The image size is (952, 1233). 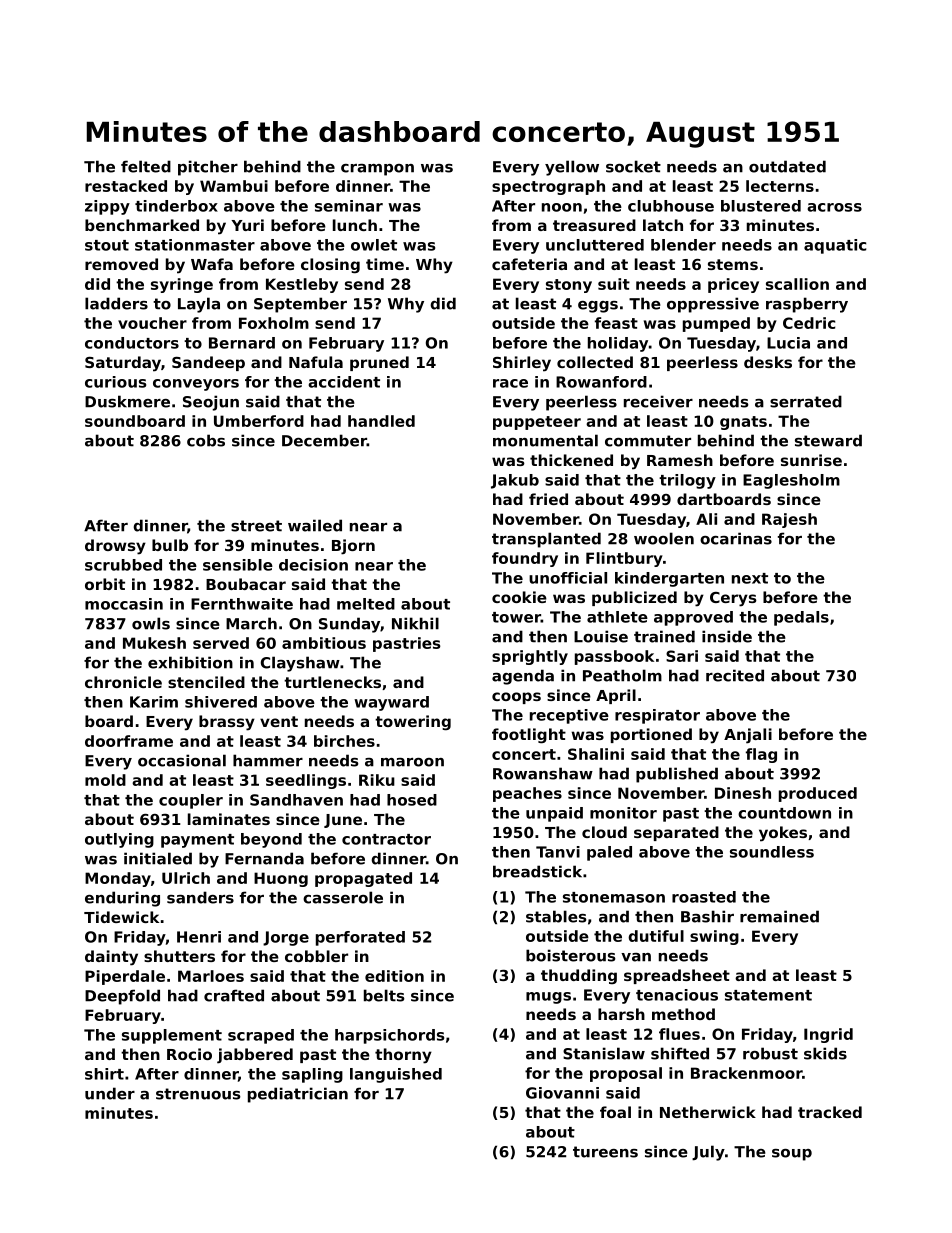 I want to click on remained, so click(x=779, y=916).
